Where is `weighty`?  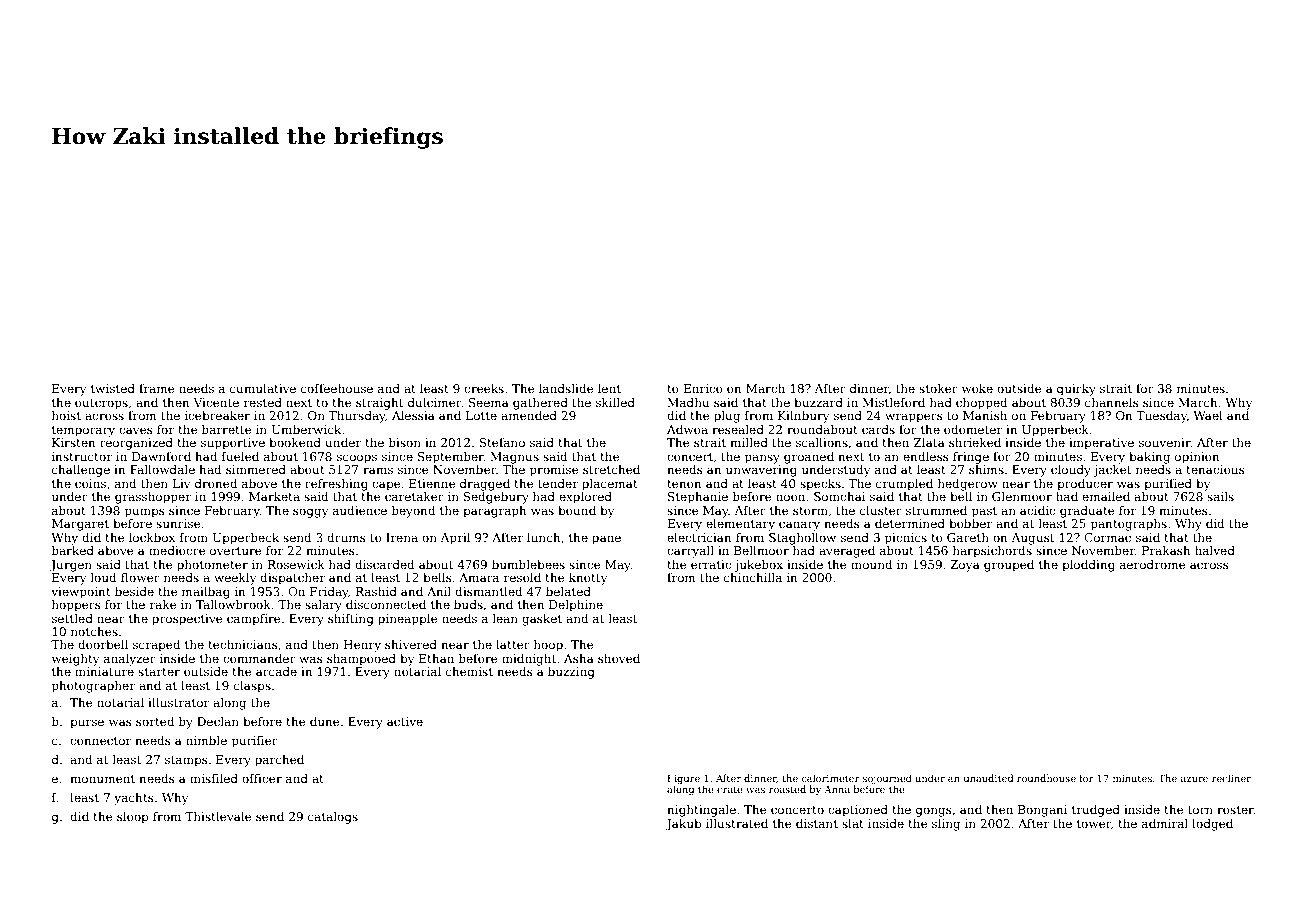 weighty is located at coordinates (75, 660).
